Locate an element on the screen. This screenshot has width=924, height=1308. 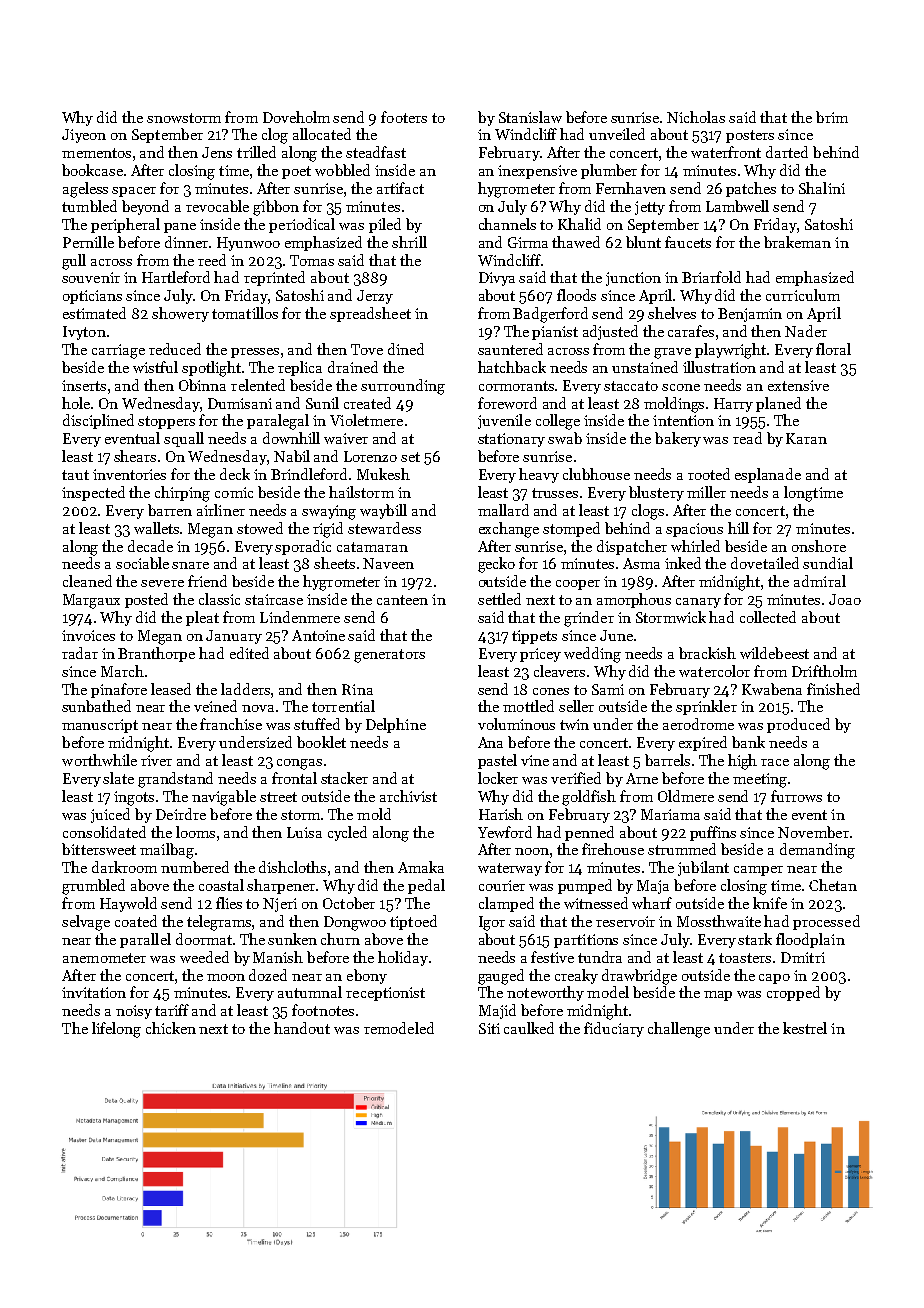
Violetmere is located at coordinates (366, 420).
